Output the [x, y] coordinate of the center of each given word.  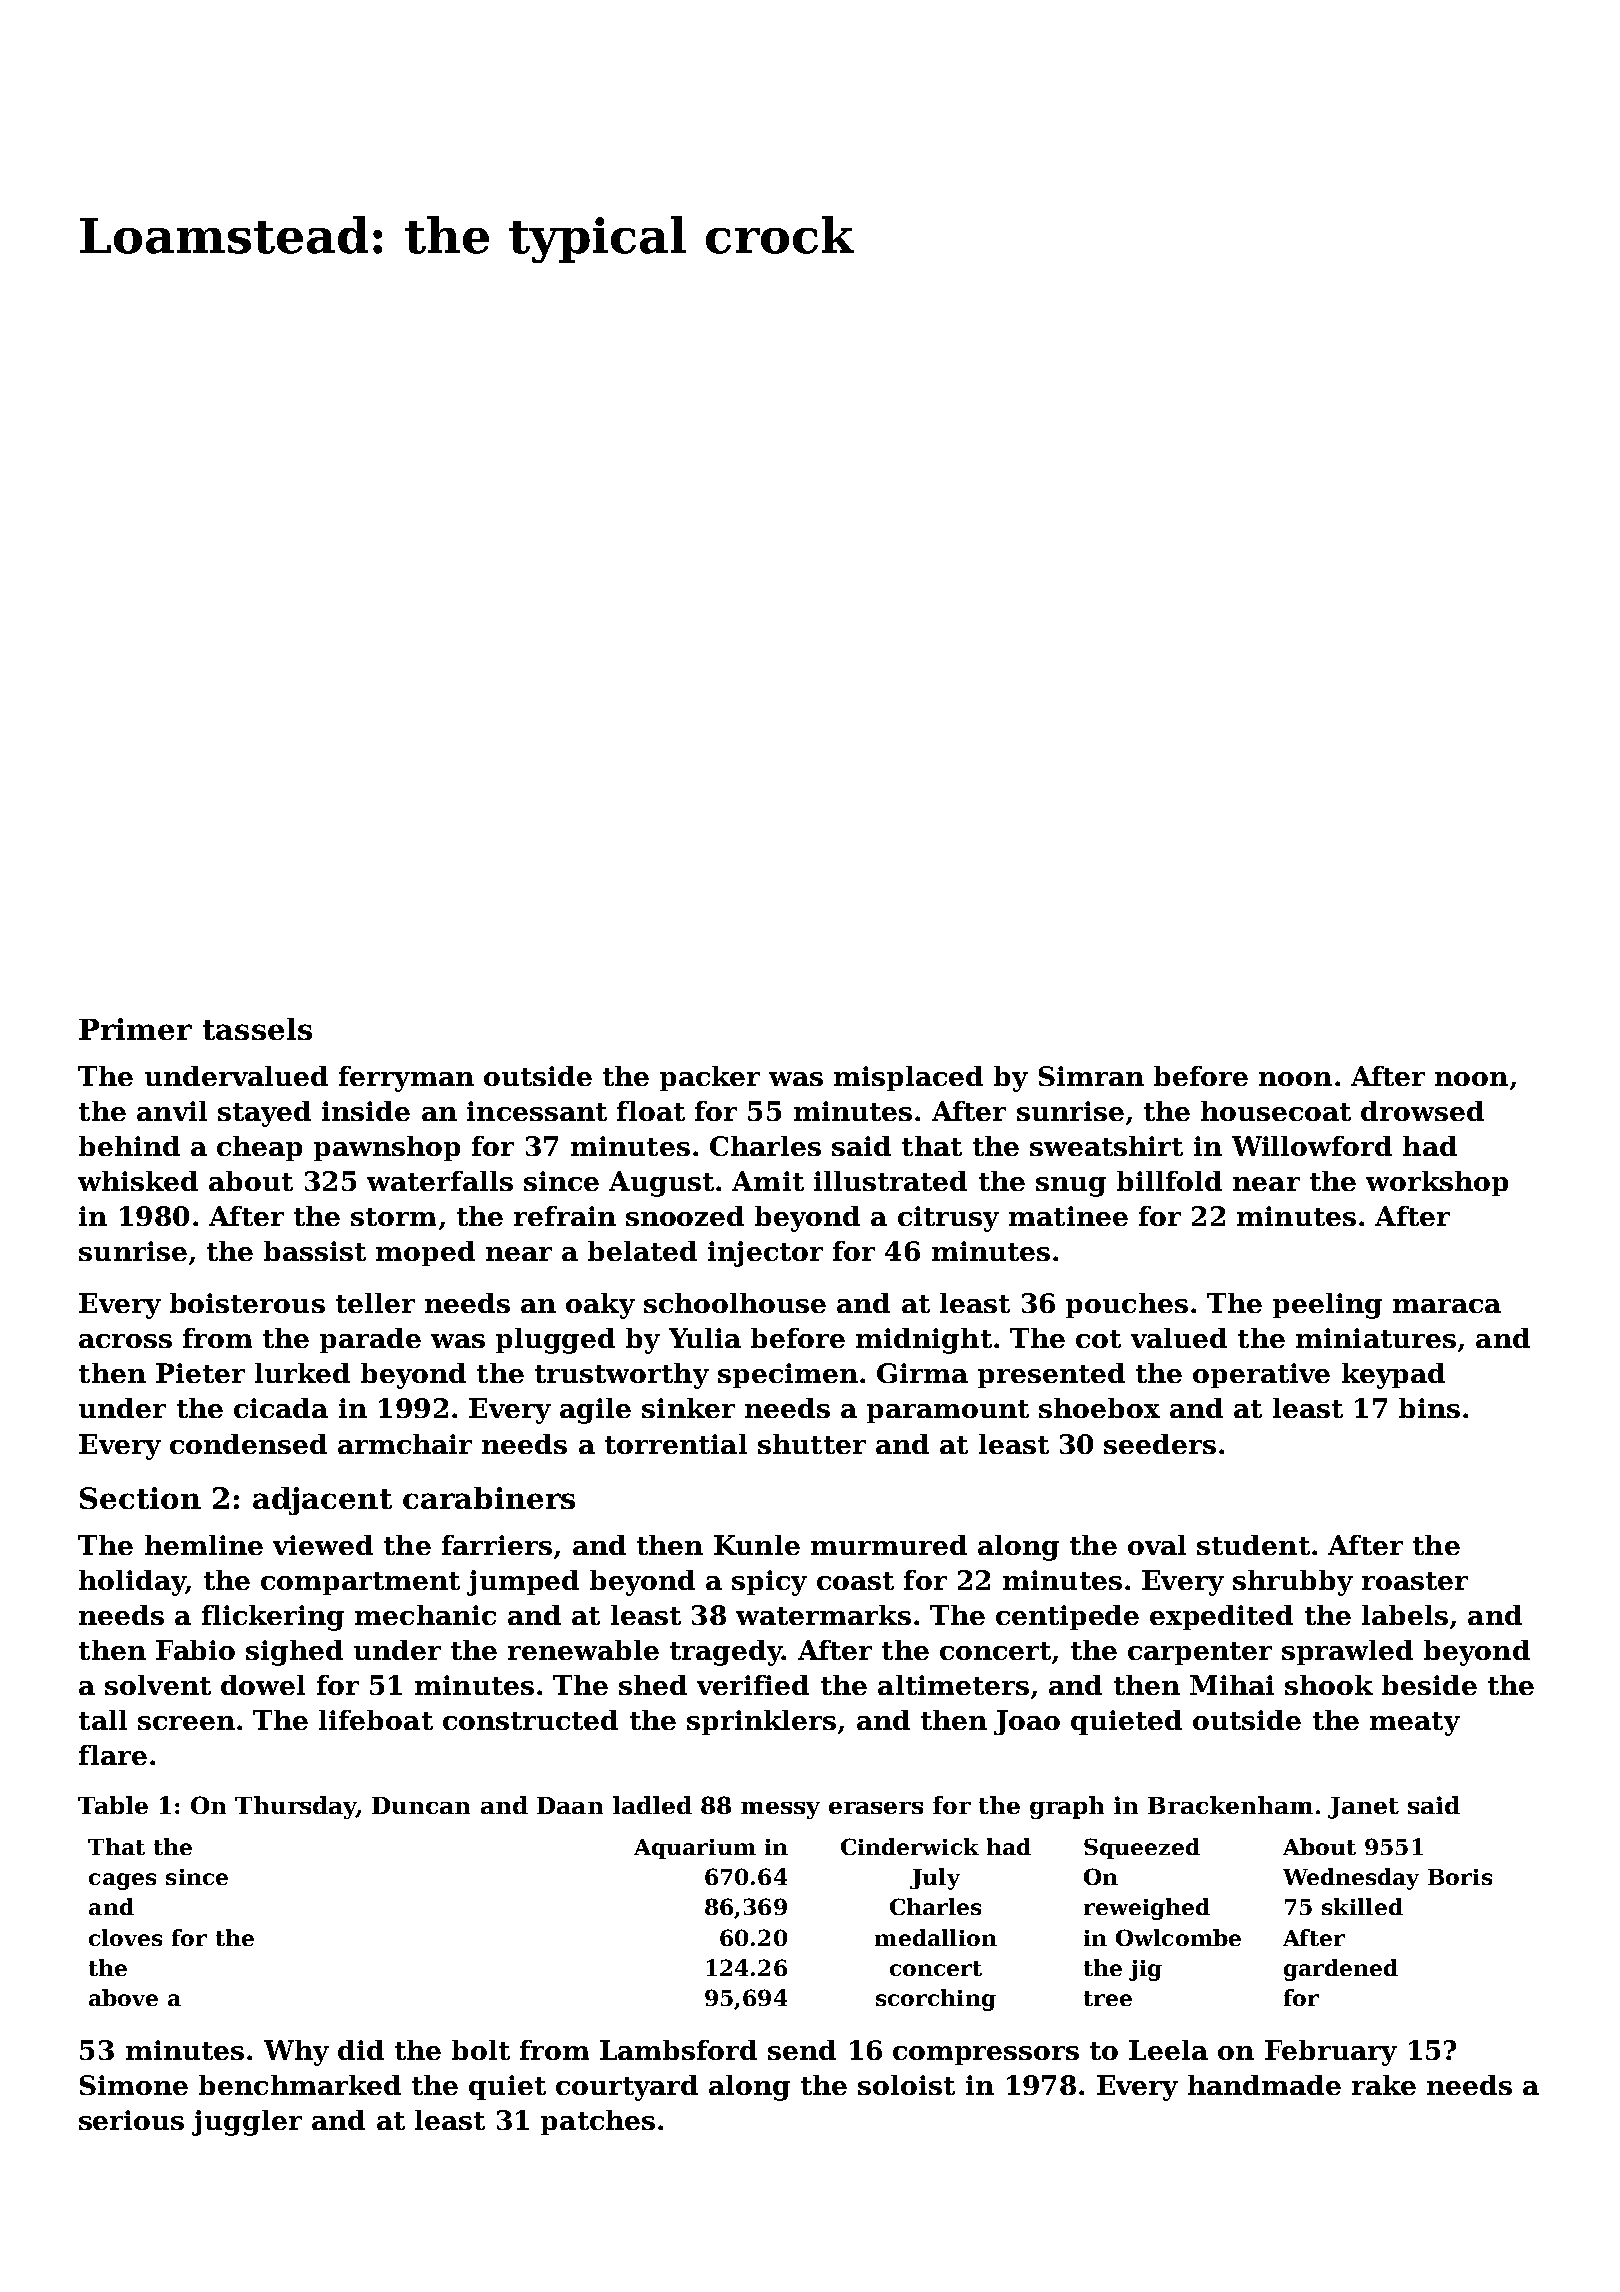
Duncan [421, 1805]
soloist [906, 2085]
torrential [676, 1444]
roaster [1415, 1581]
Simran [1091, 1076]
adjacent [322, 1501]
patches [598, 2122]
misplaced [908, 1078]
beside [1429, 1685]
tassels [257, 1029]
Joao [1027, 1722]
